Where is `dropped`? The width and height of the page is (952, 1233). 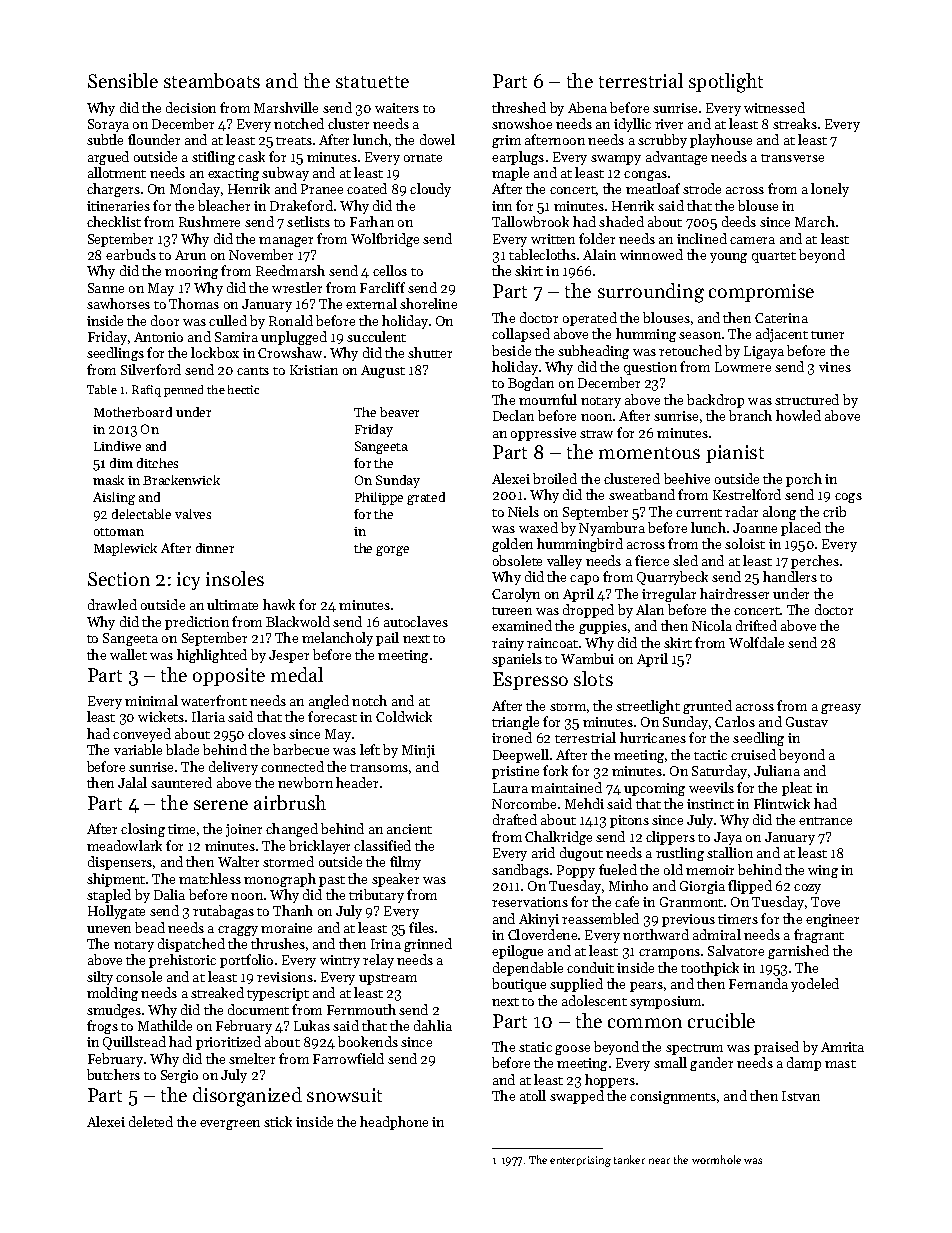 dropped is located at coordinates (588, 611).
